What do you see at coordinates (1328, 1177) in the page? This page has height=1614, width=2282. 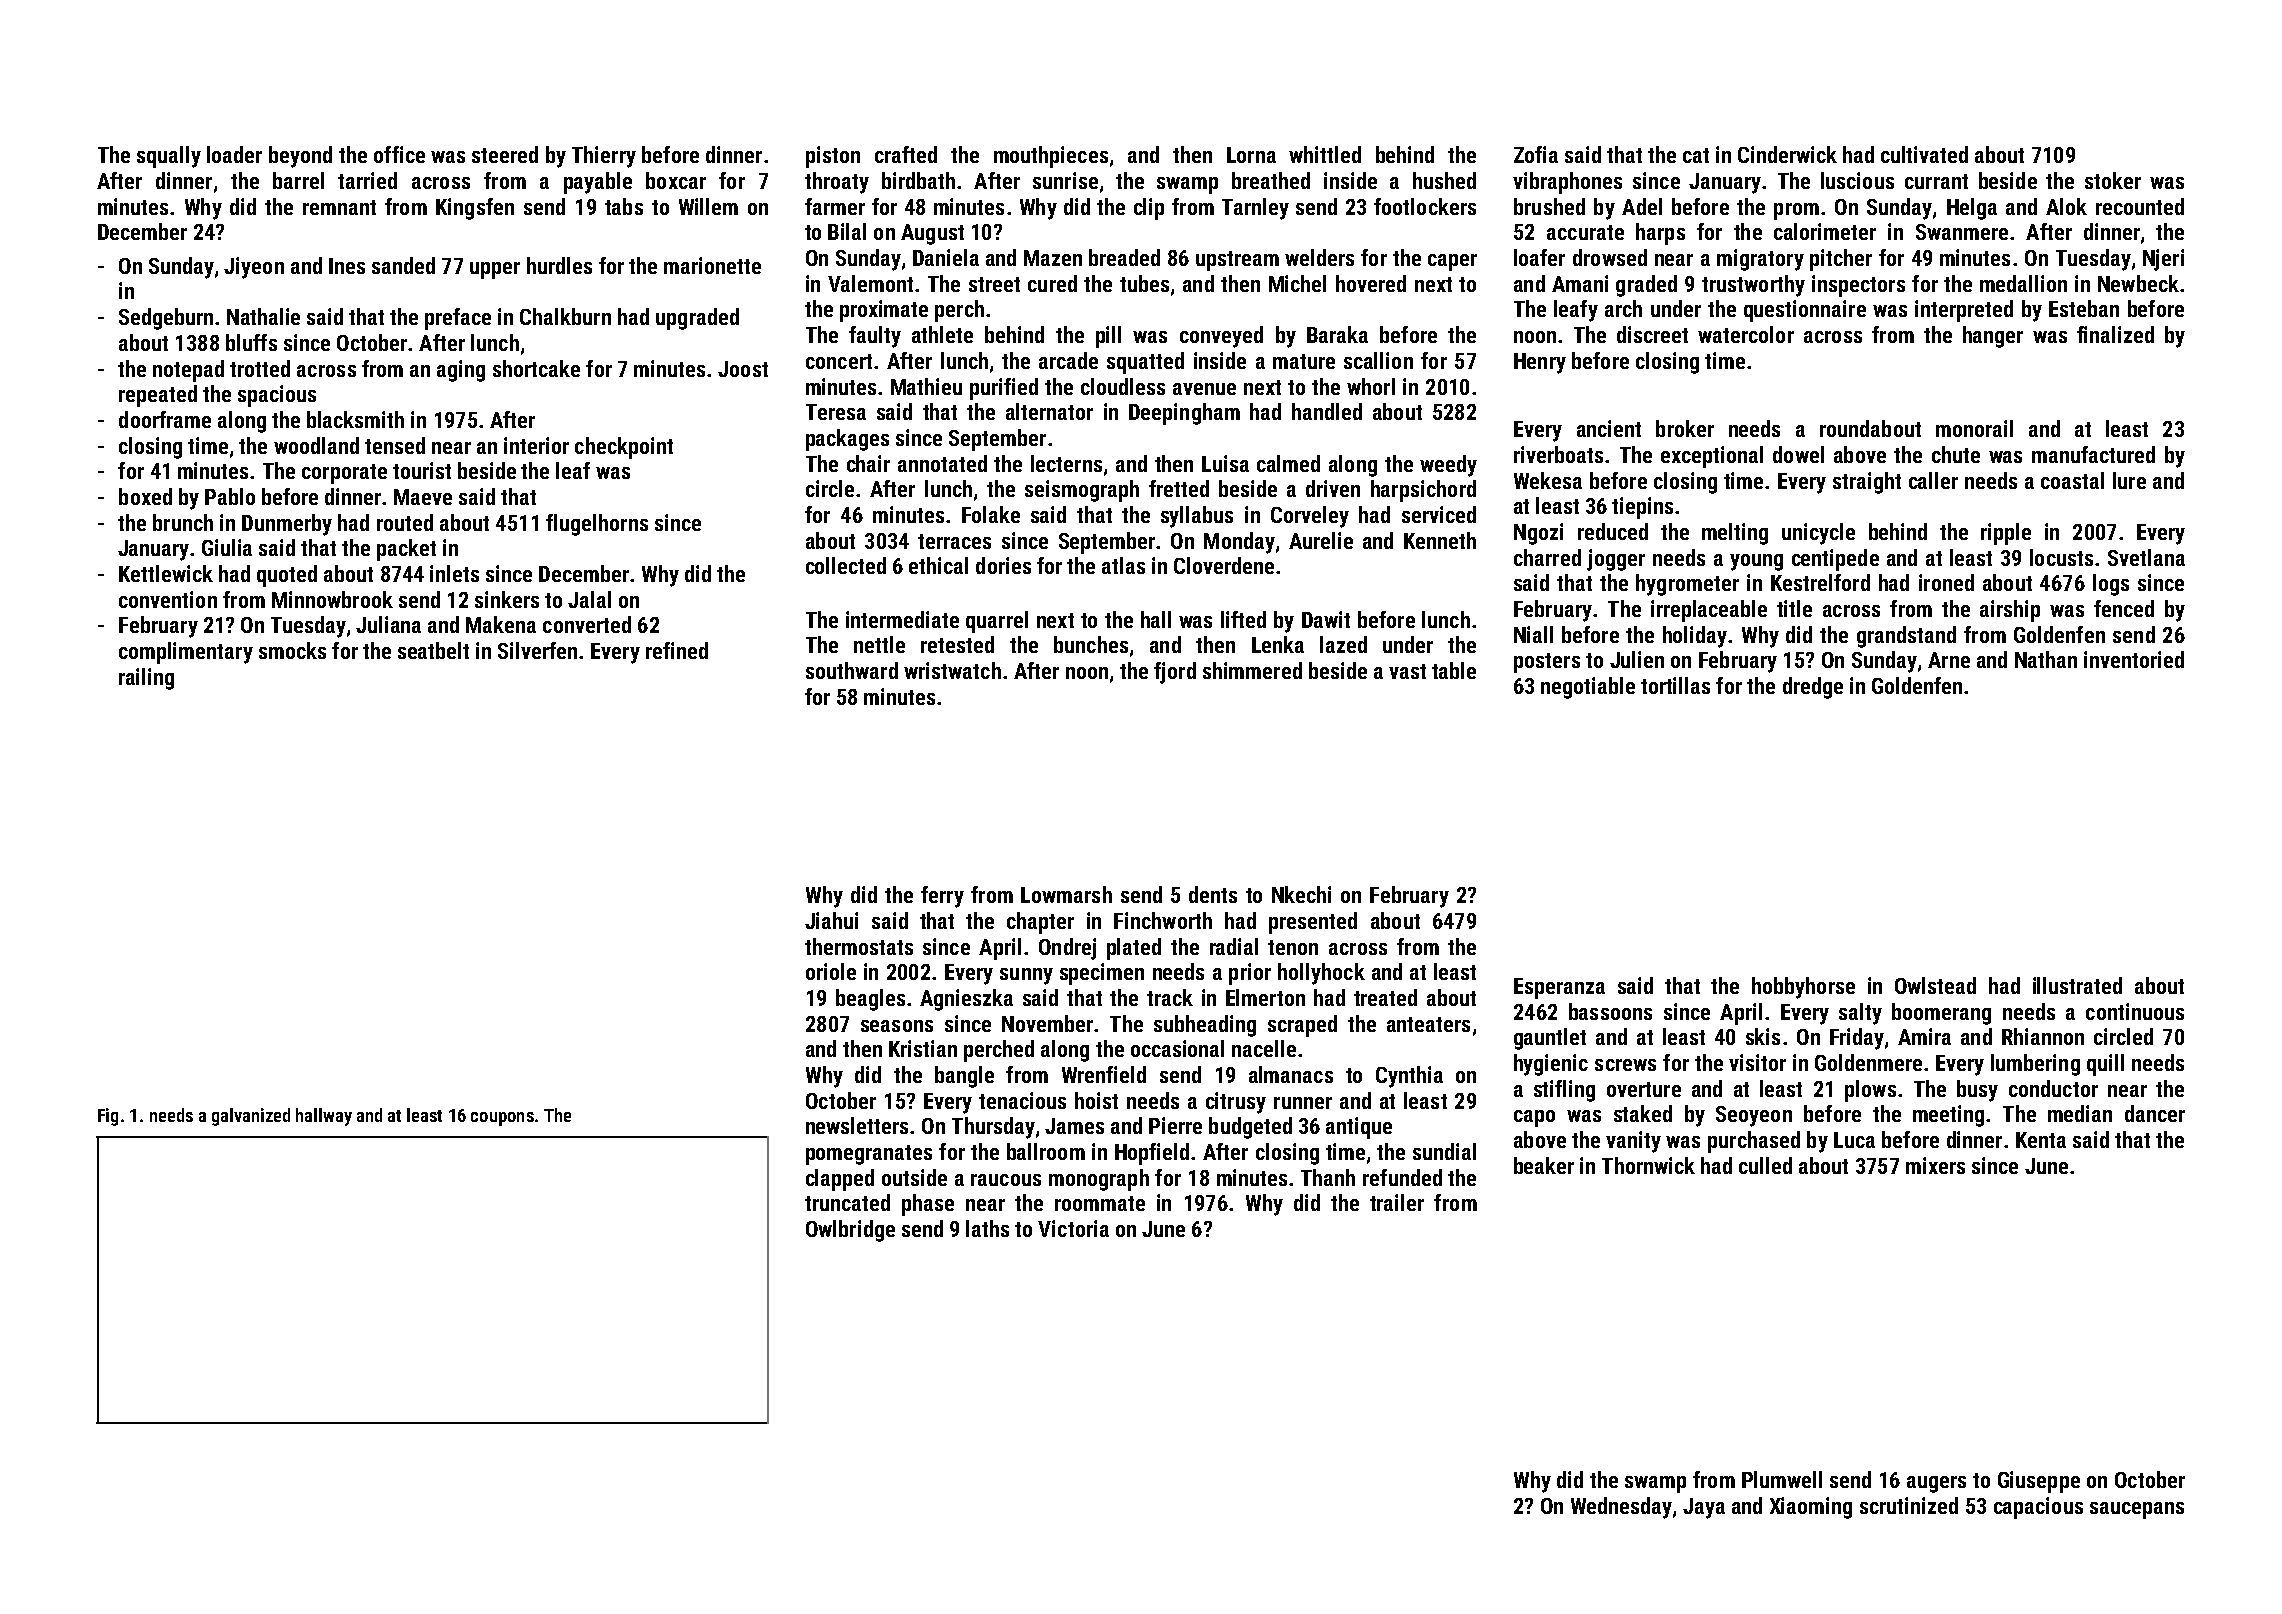 I see `Thanh` at bounding box center [1328, 1177].
